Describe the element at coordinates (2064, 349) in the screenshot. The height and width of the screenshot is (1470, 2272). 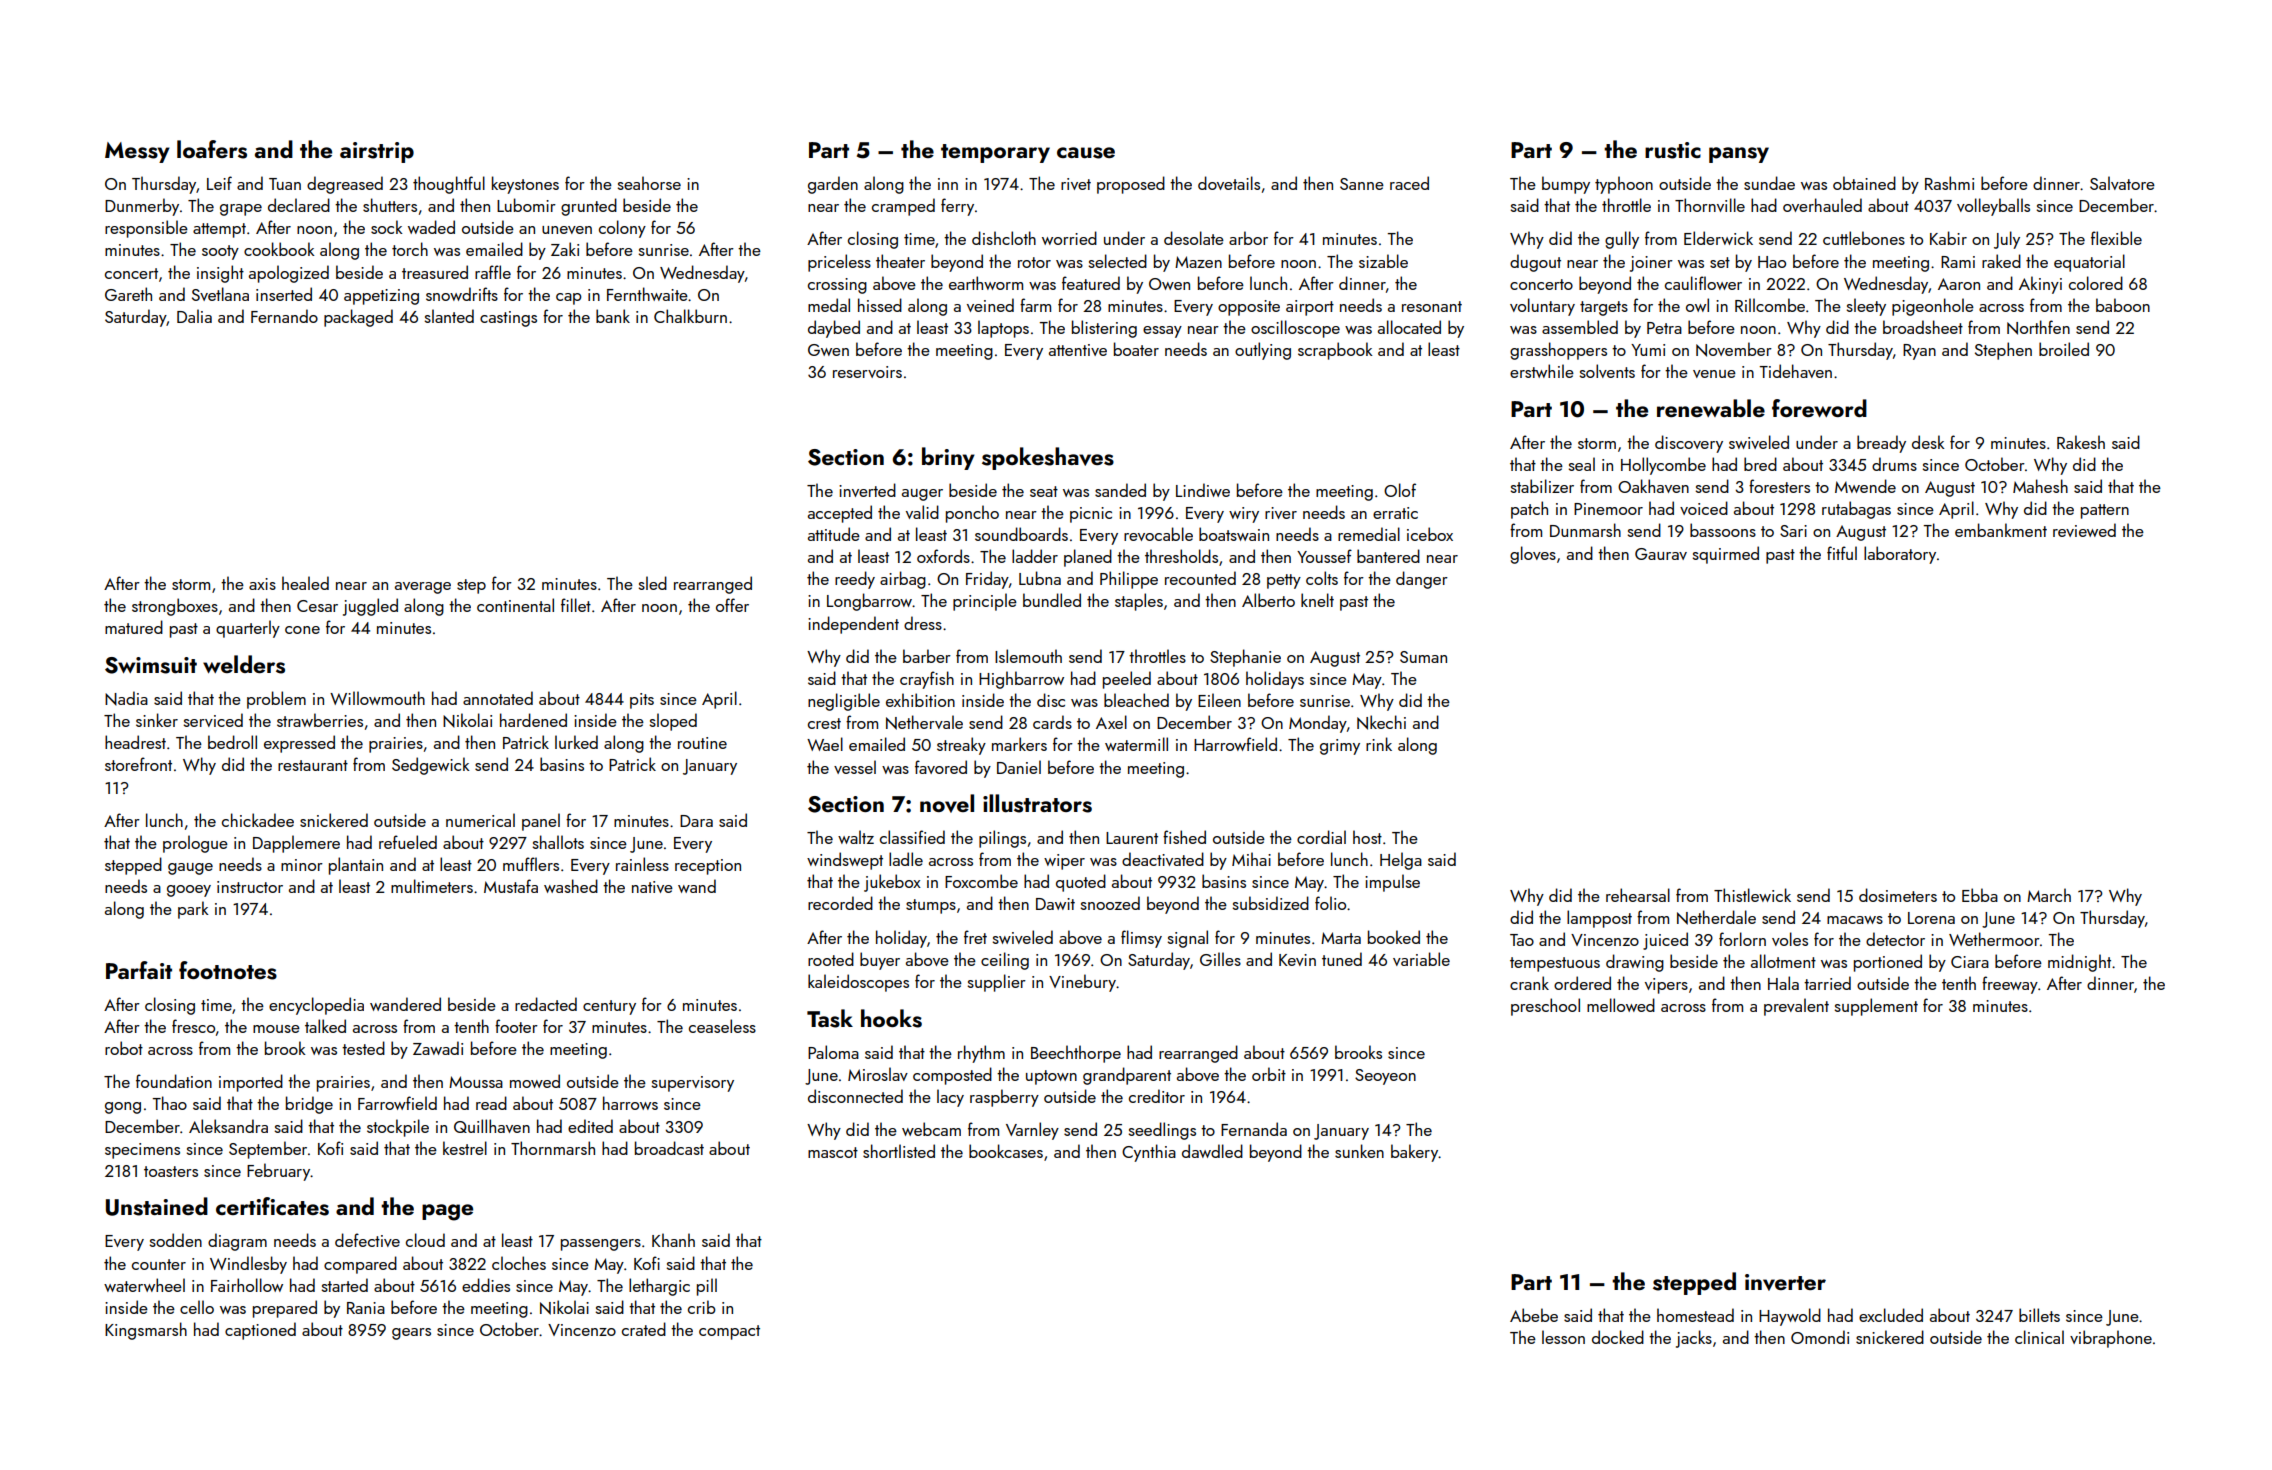
I see `broiled` at that location.
